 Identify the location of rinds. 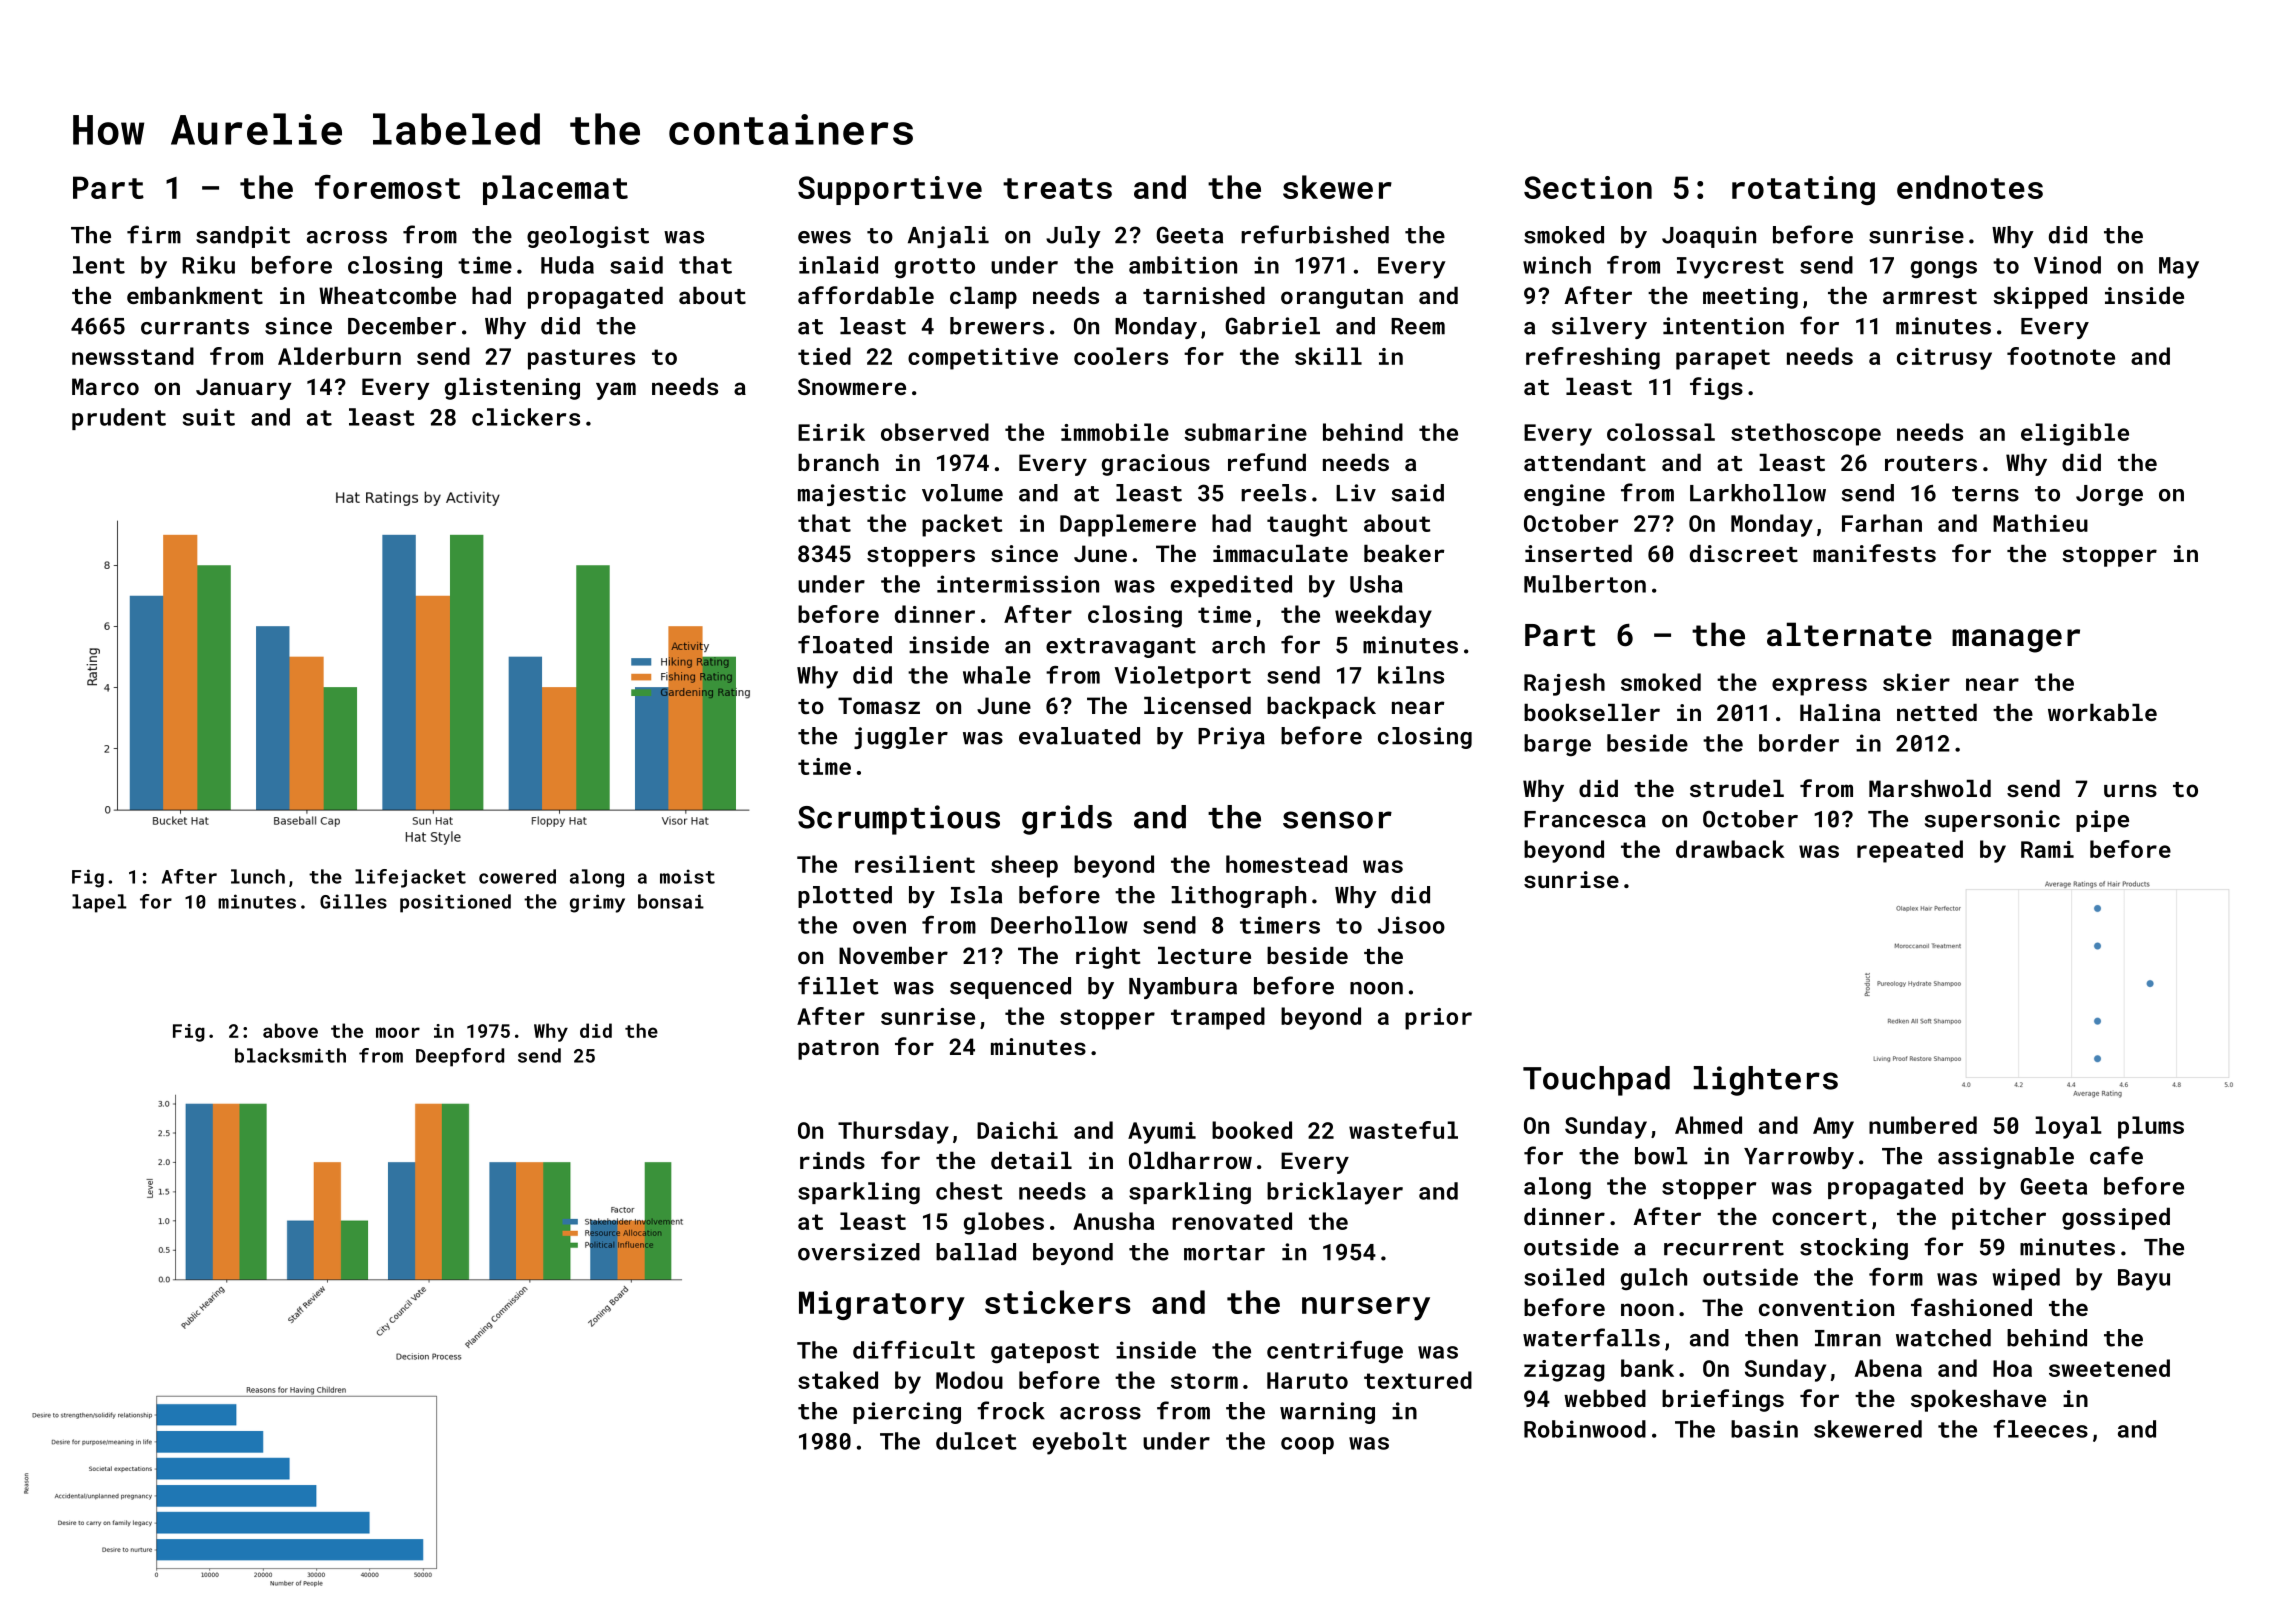
(832, 1160).
